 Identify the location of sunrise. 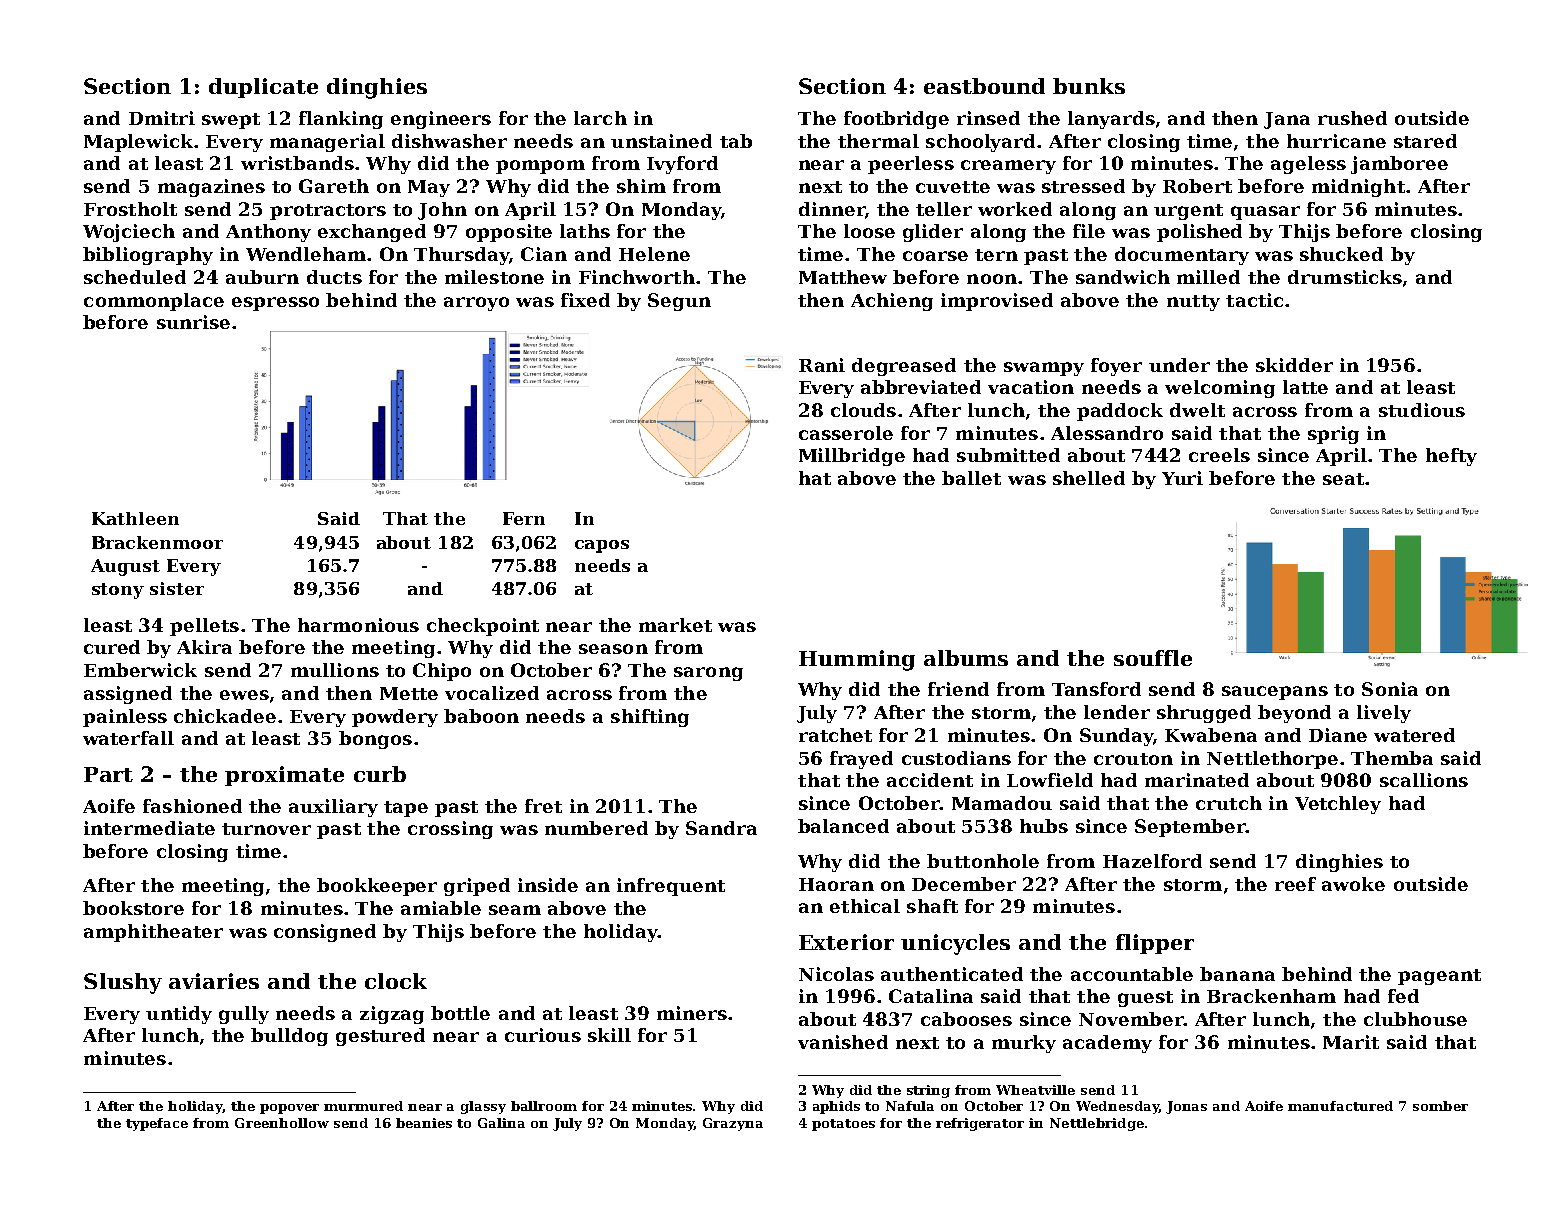
(193, 322).
